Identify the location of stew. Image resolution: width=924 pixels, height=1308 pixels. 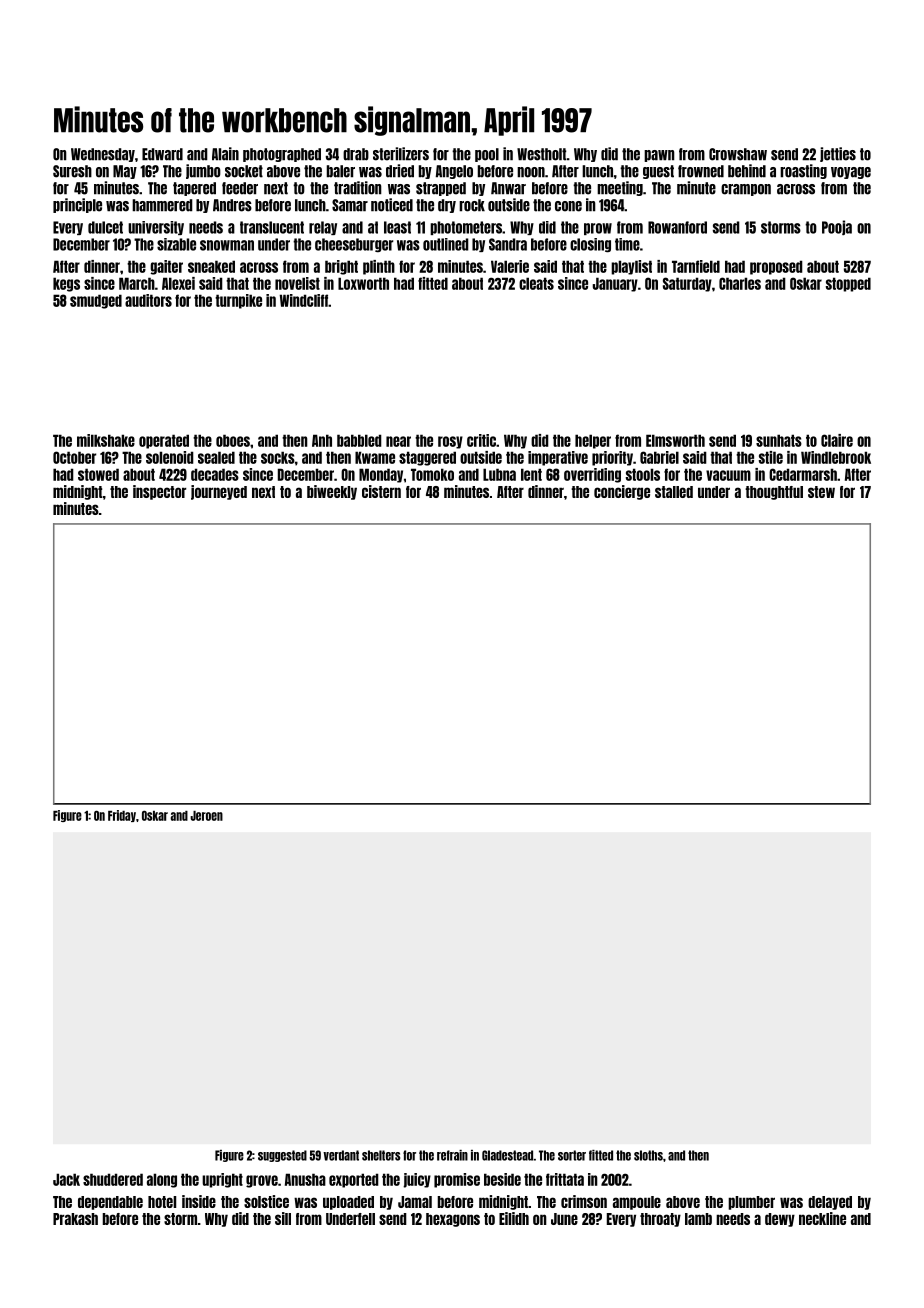
(821, 492).
